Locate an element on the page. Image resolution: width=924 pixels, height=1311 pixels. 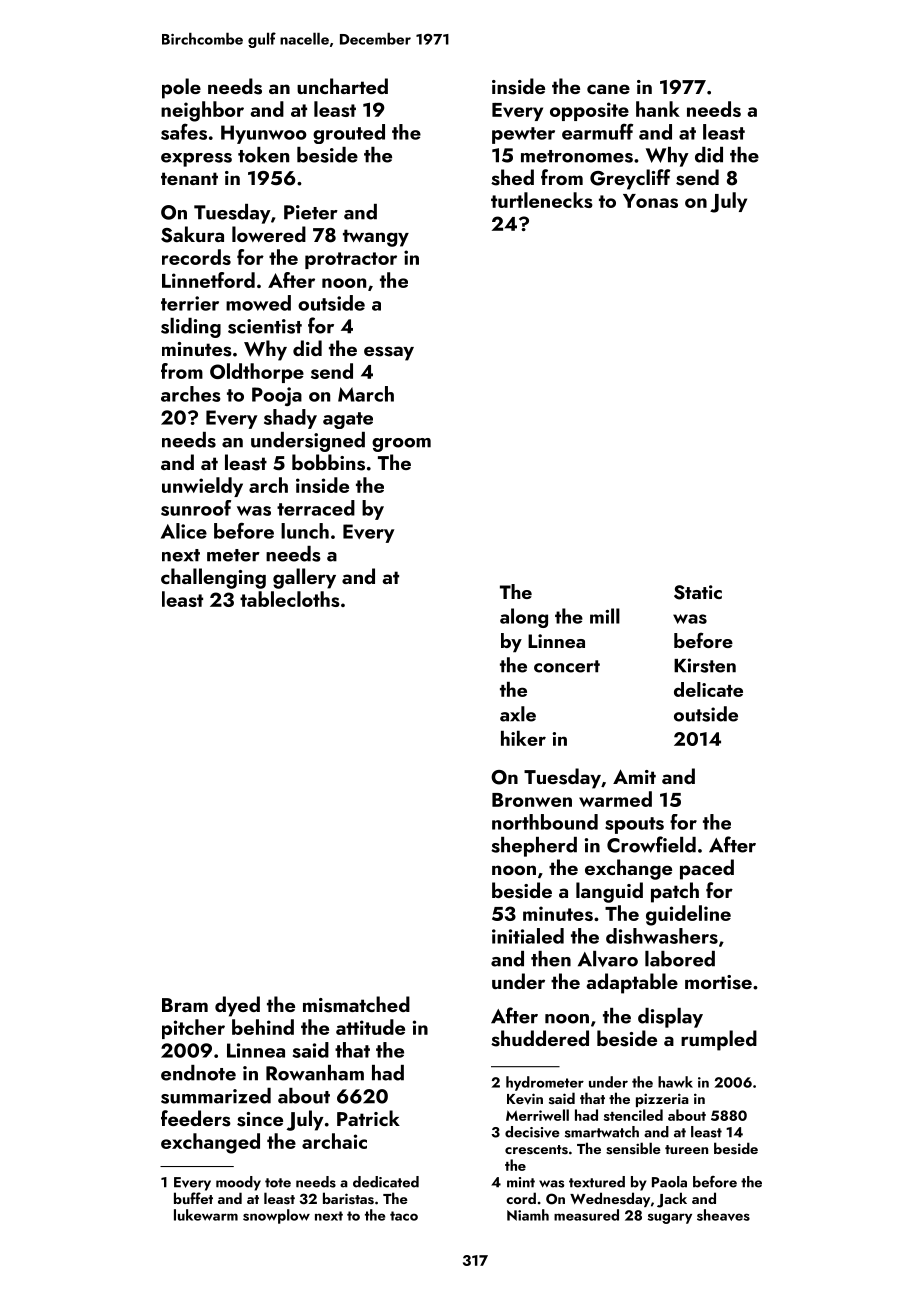
Niamh is located at coordinates (528, 1215).
